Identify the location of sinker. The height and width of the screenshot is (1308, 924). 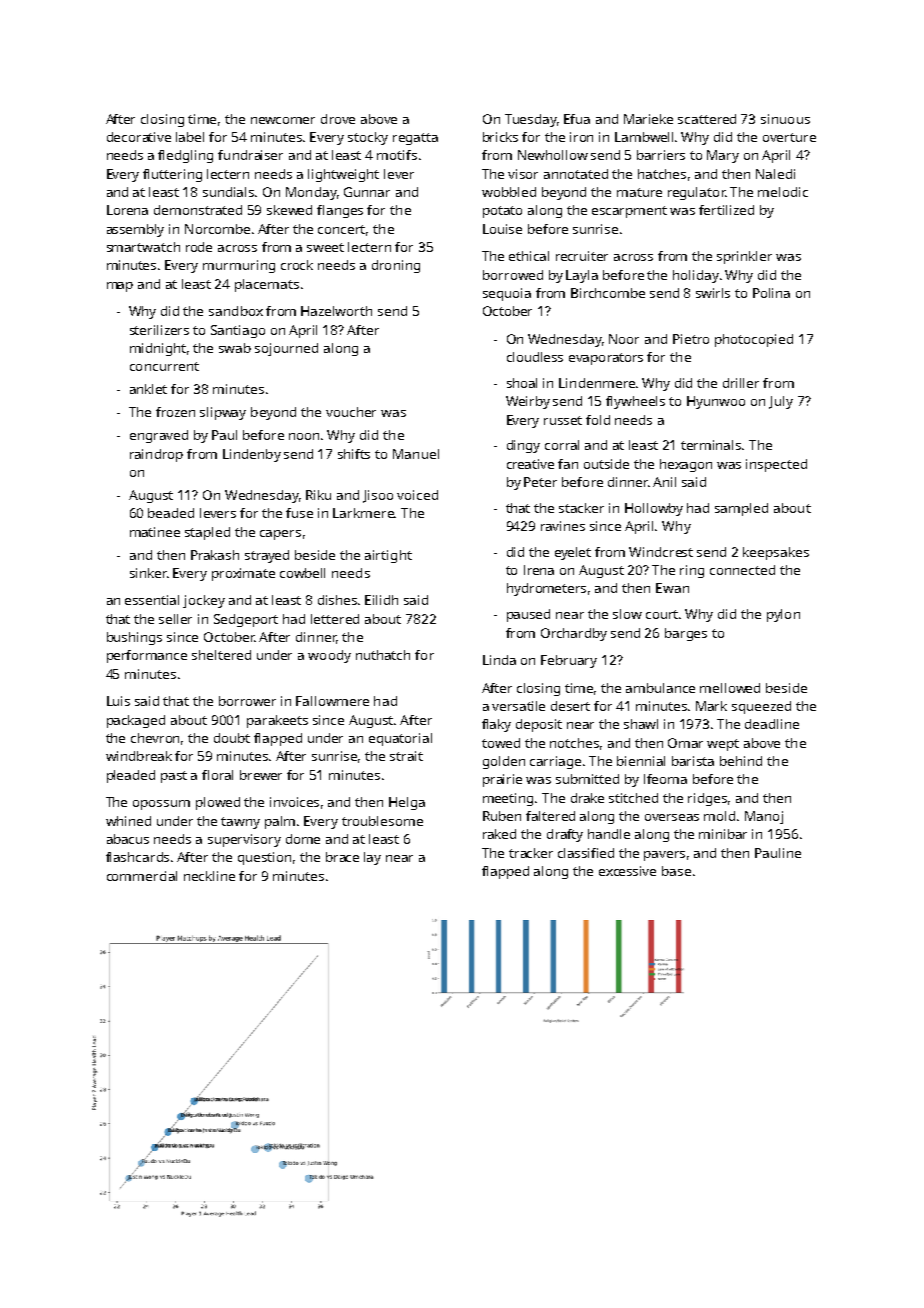
(148, 573).
